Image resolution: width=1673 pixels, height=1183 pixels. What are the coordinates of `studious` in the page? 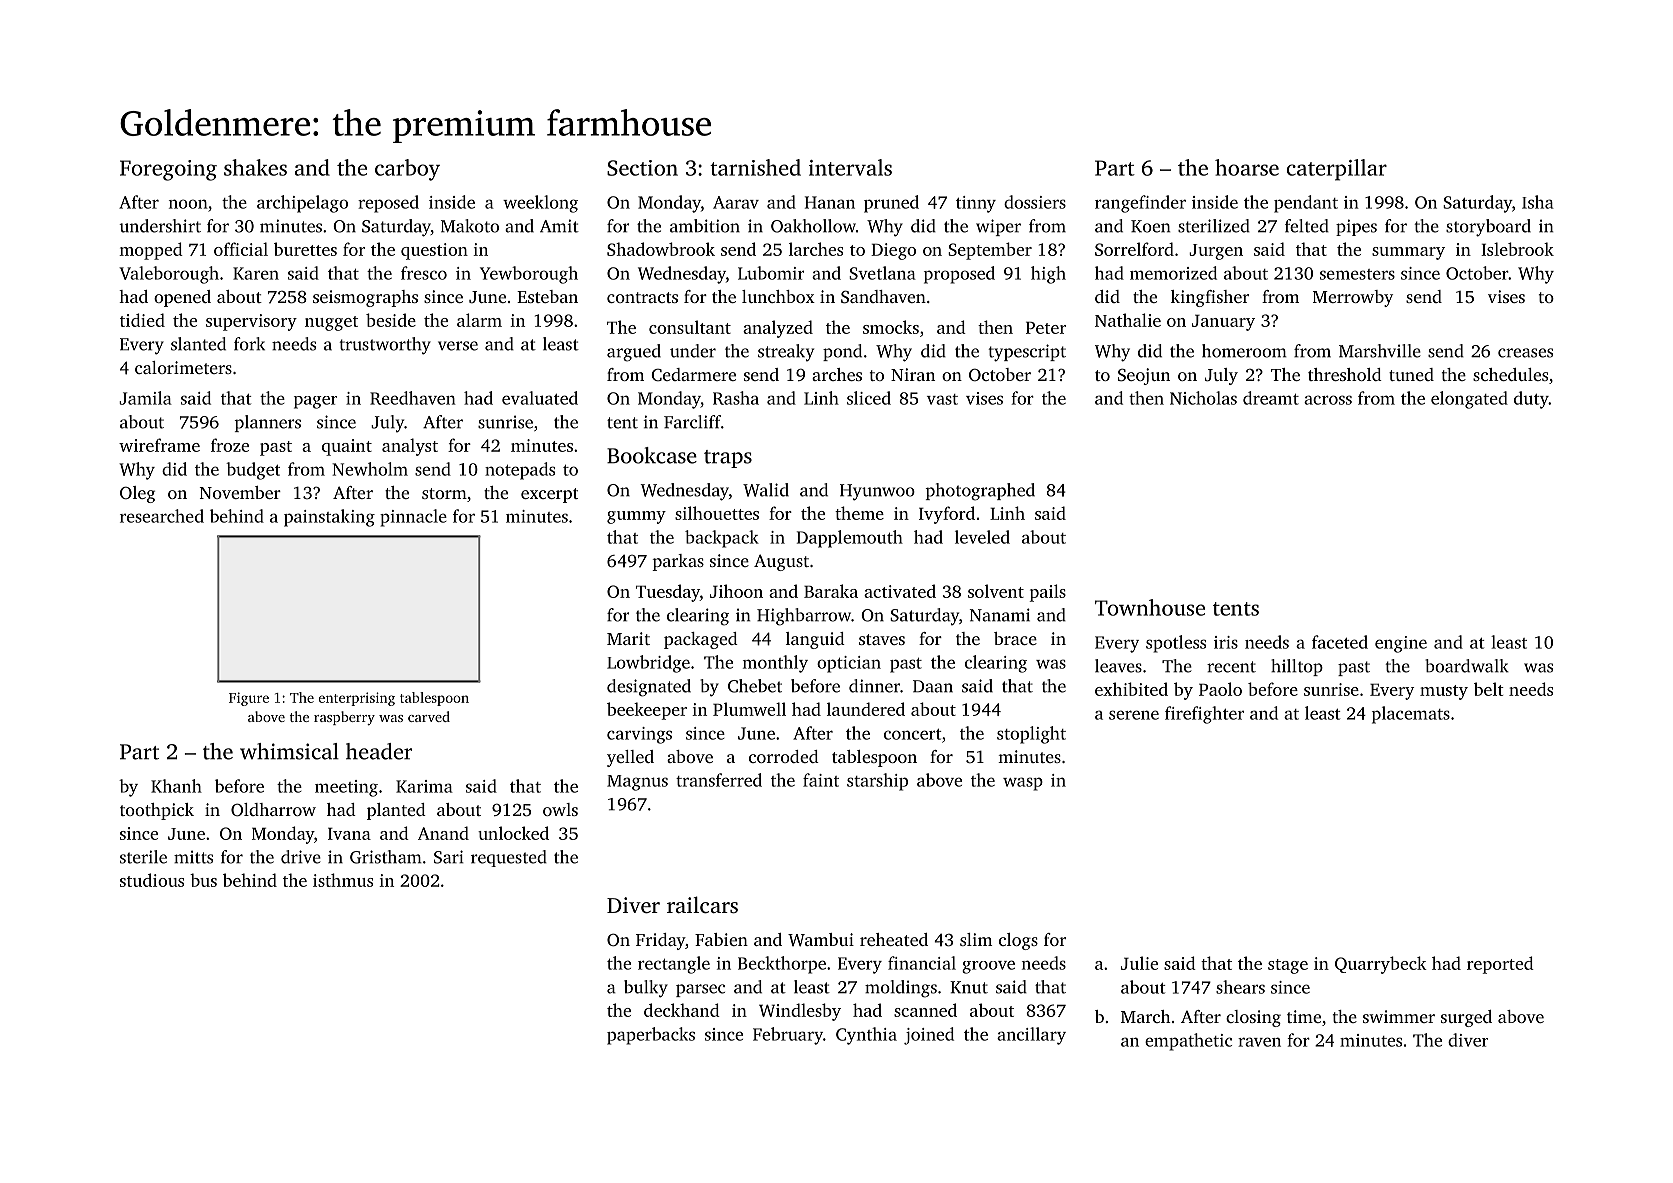 It's located at (152, 880).
